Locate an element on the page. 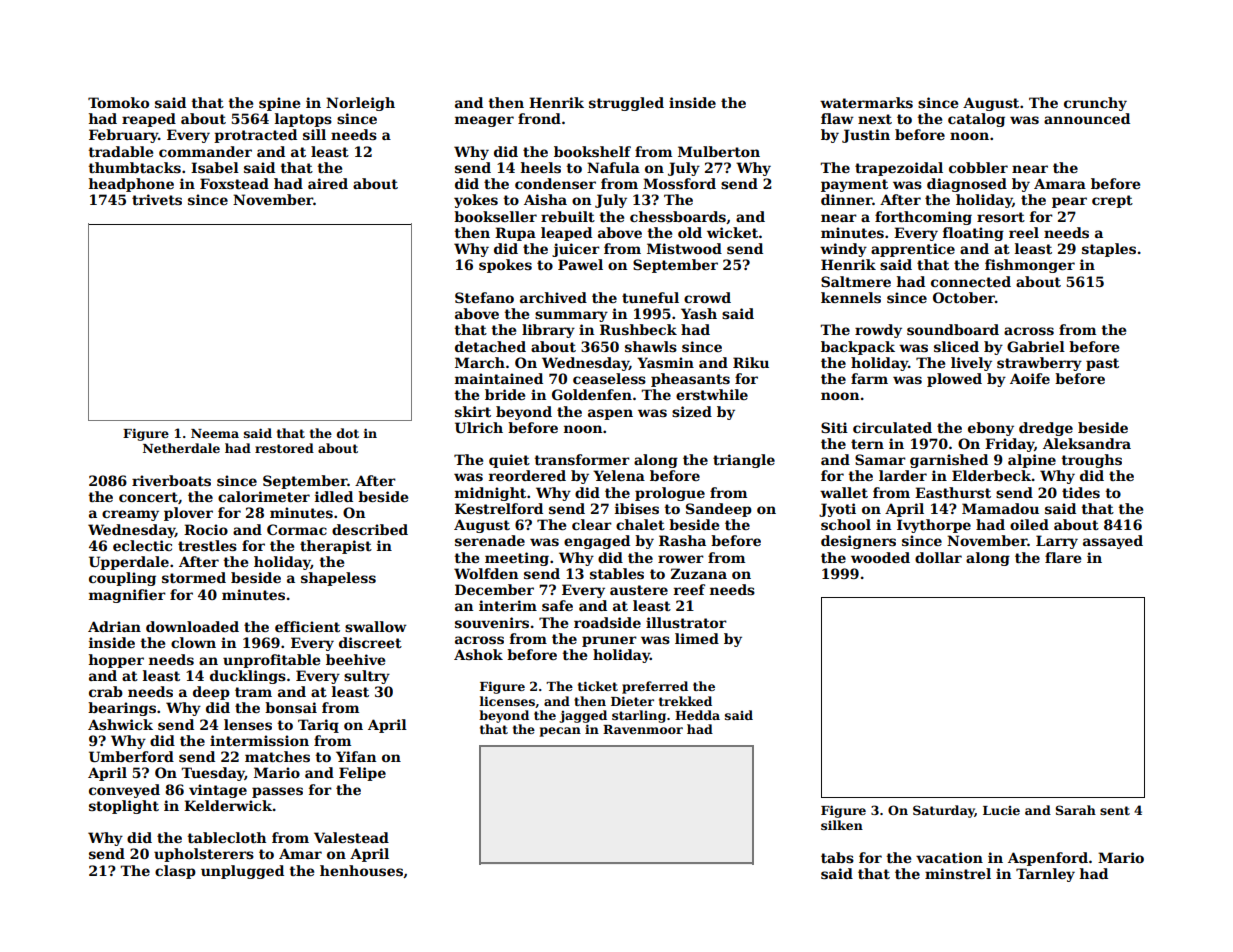  eclectic is located at coordinates (142, 545).
